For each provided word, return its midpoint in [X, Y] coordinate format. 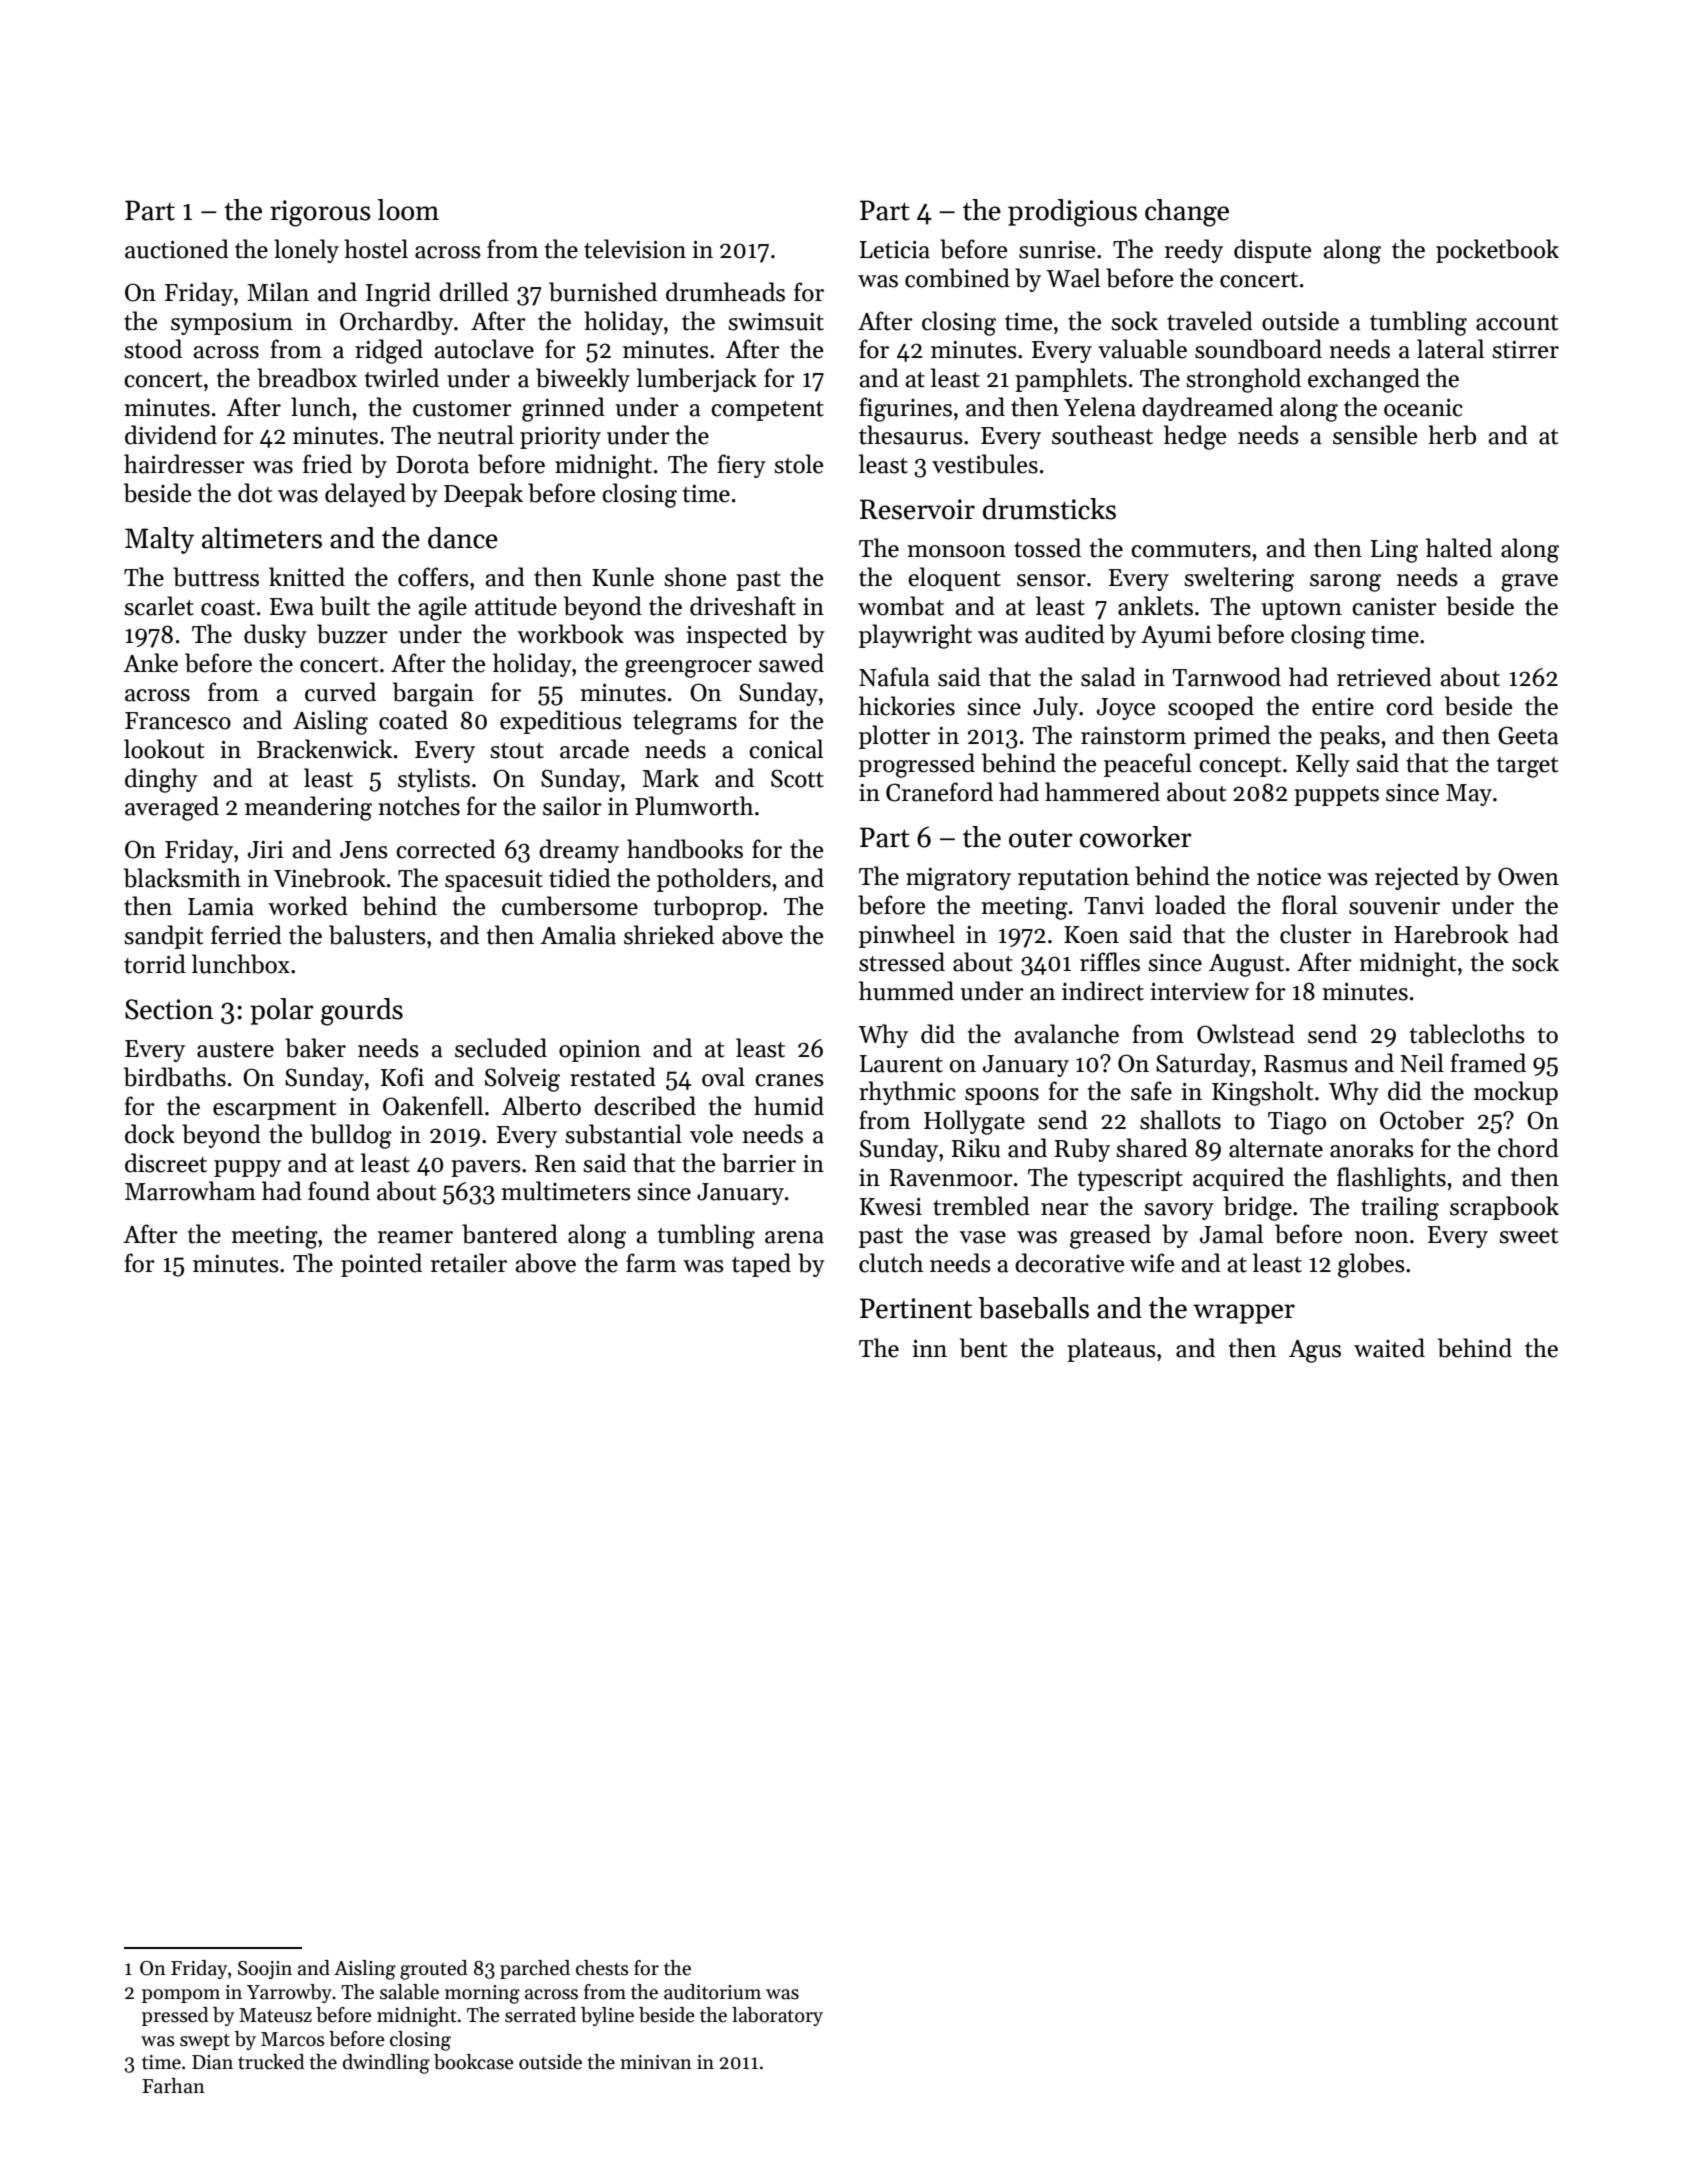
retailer [469, 1263]
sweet [1528, 1236]
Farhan [173, 2086]
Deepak [483, 495]
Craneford [939, 792]
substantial [623, 1134]
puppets [1336, 796]
